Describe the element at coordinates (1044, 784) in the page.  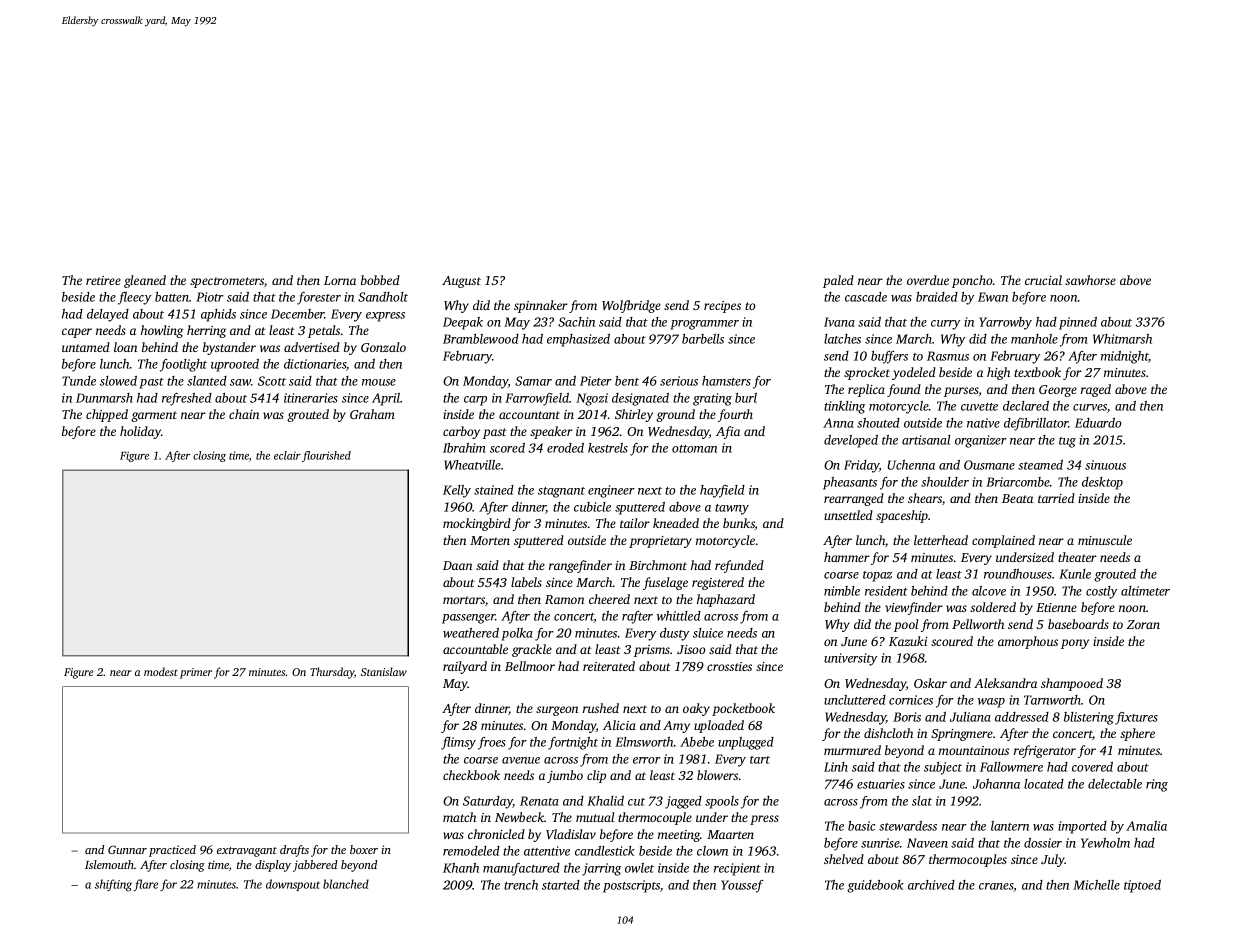
I see `located` at that location.
